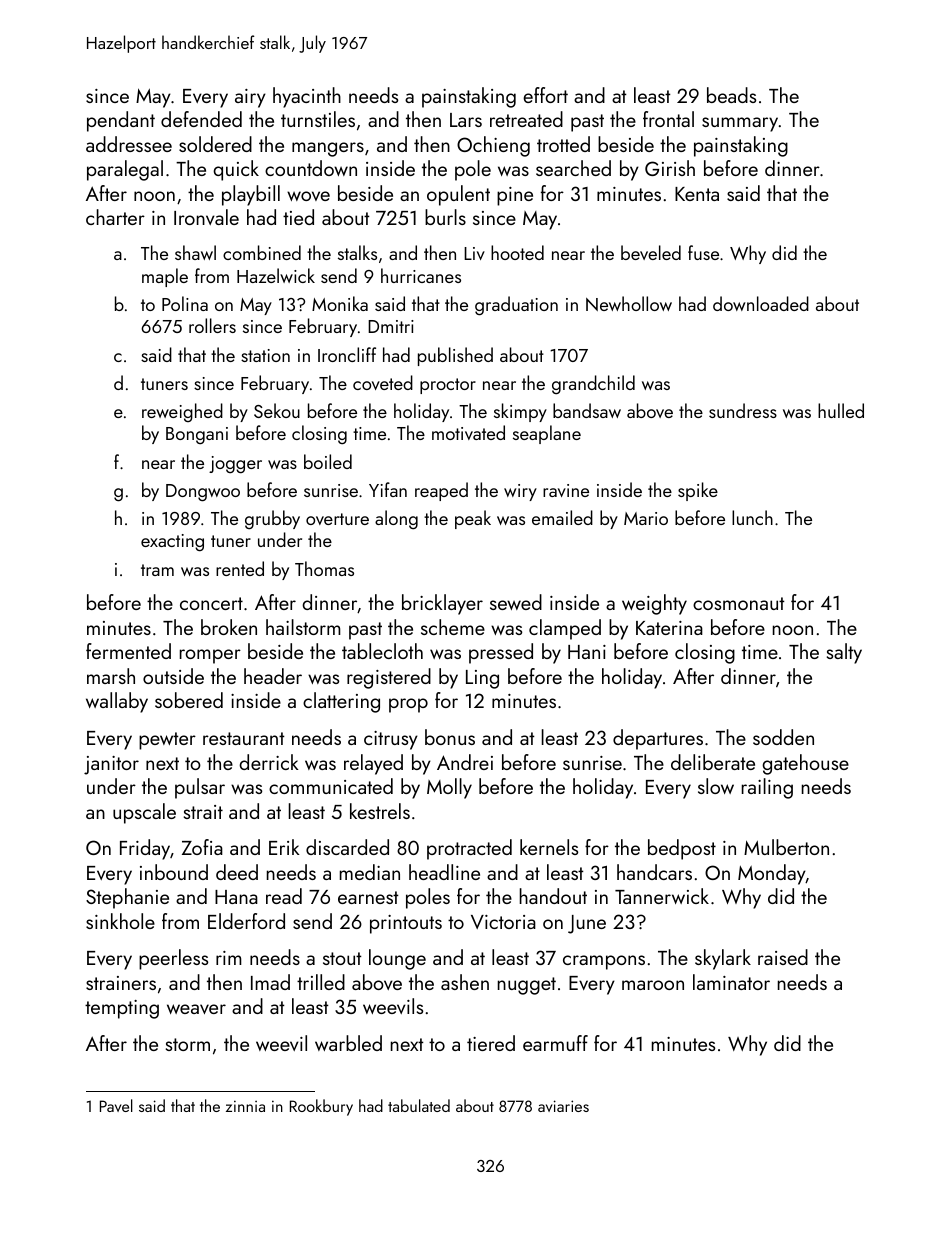 This screenshot has height=1233, width=952. What do you see at coordinates (658, 739) in the screenshot?
I see `departures` at bounding box center [658, 739].
